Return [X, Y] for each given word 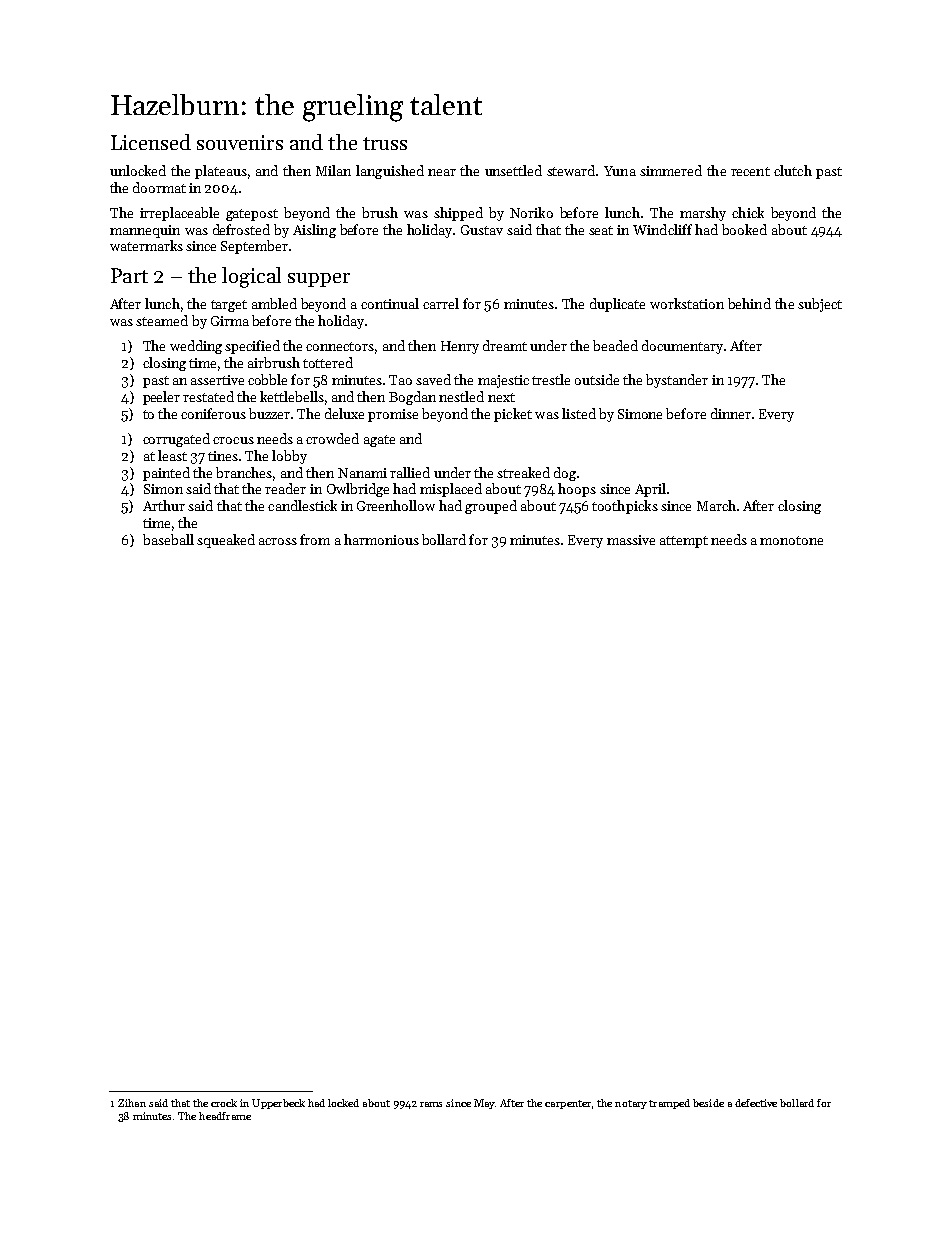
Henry [460, 347]
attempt [684, 542]
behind [749, 303]
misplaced [451, 490]
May [484, 1104]
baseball [168, 539]
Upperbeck [278, 1104]
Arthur [164, 505]
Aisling [314, 231]
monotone [791, 540]
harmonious [381, 539]
